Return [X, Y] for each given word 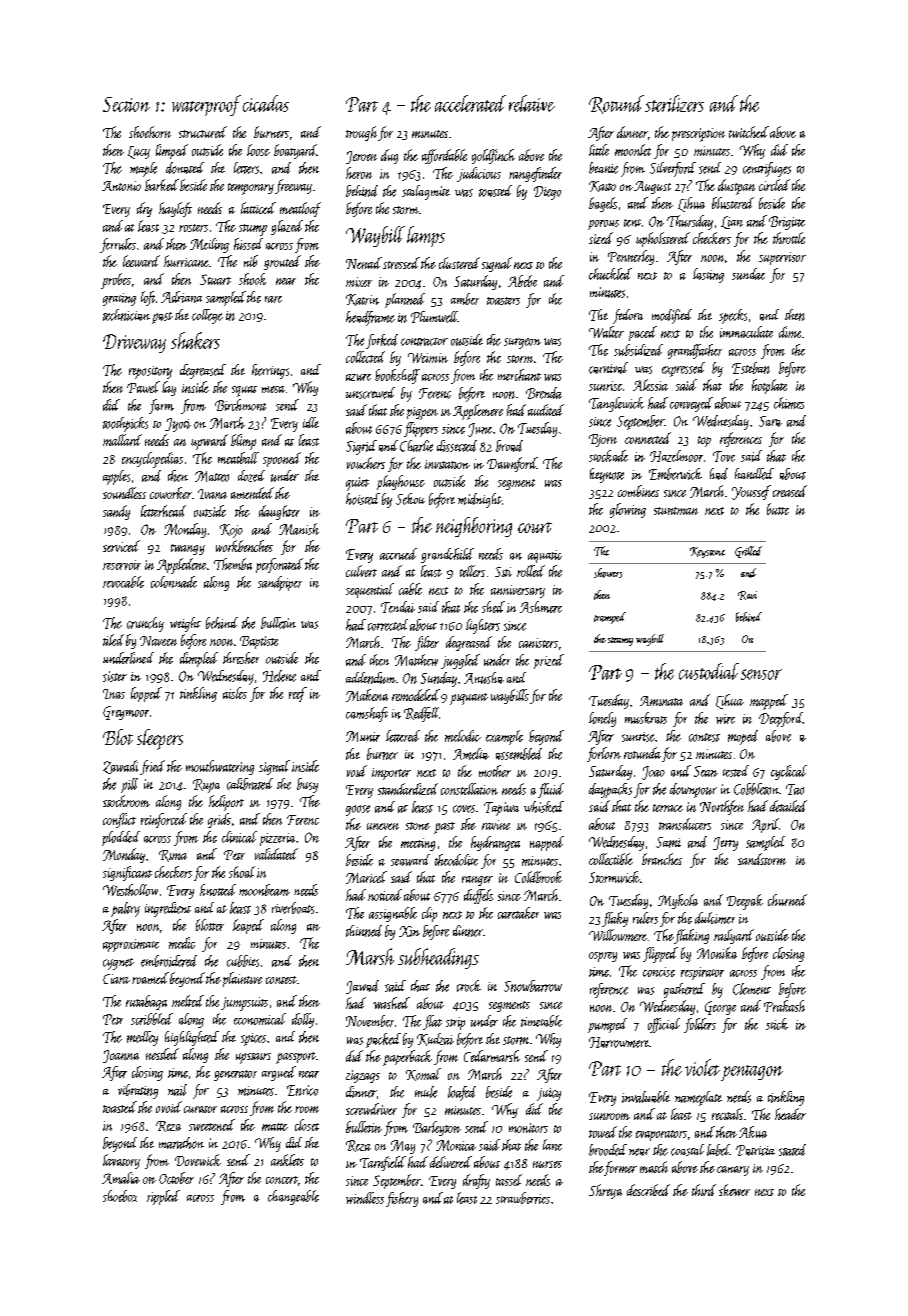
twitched [749, 132]
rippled [163, 1197]
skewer [734, 1190]
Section [126, 104]
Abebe [522, 281]
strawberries [523, 1198]
